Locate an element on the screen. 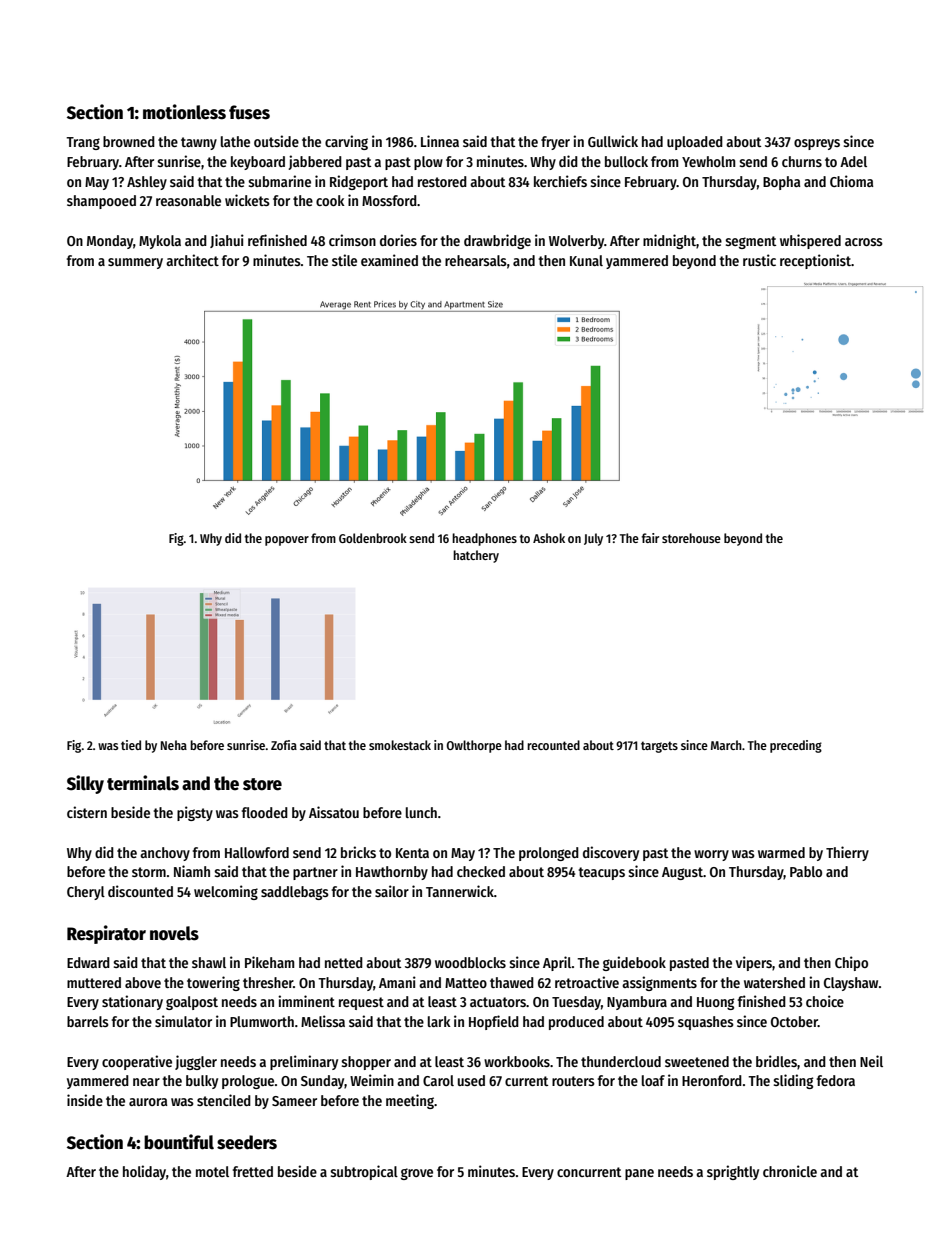 The image size is (952, 1233). fryer is located at coordinates (555, 143).
